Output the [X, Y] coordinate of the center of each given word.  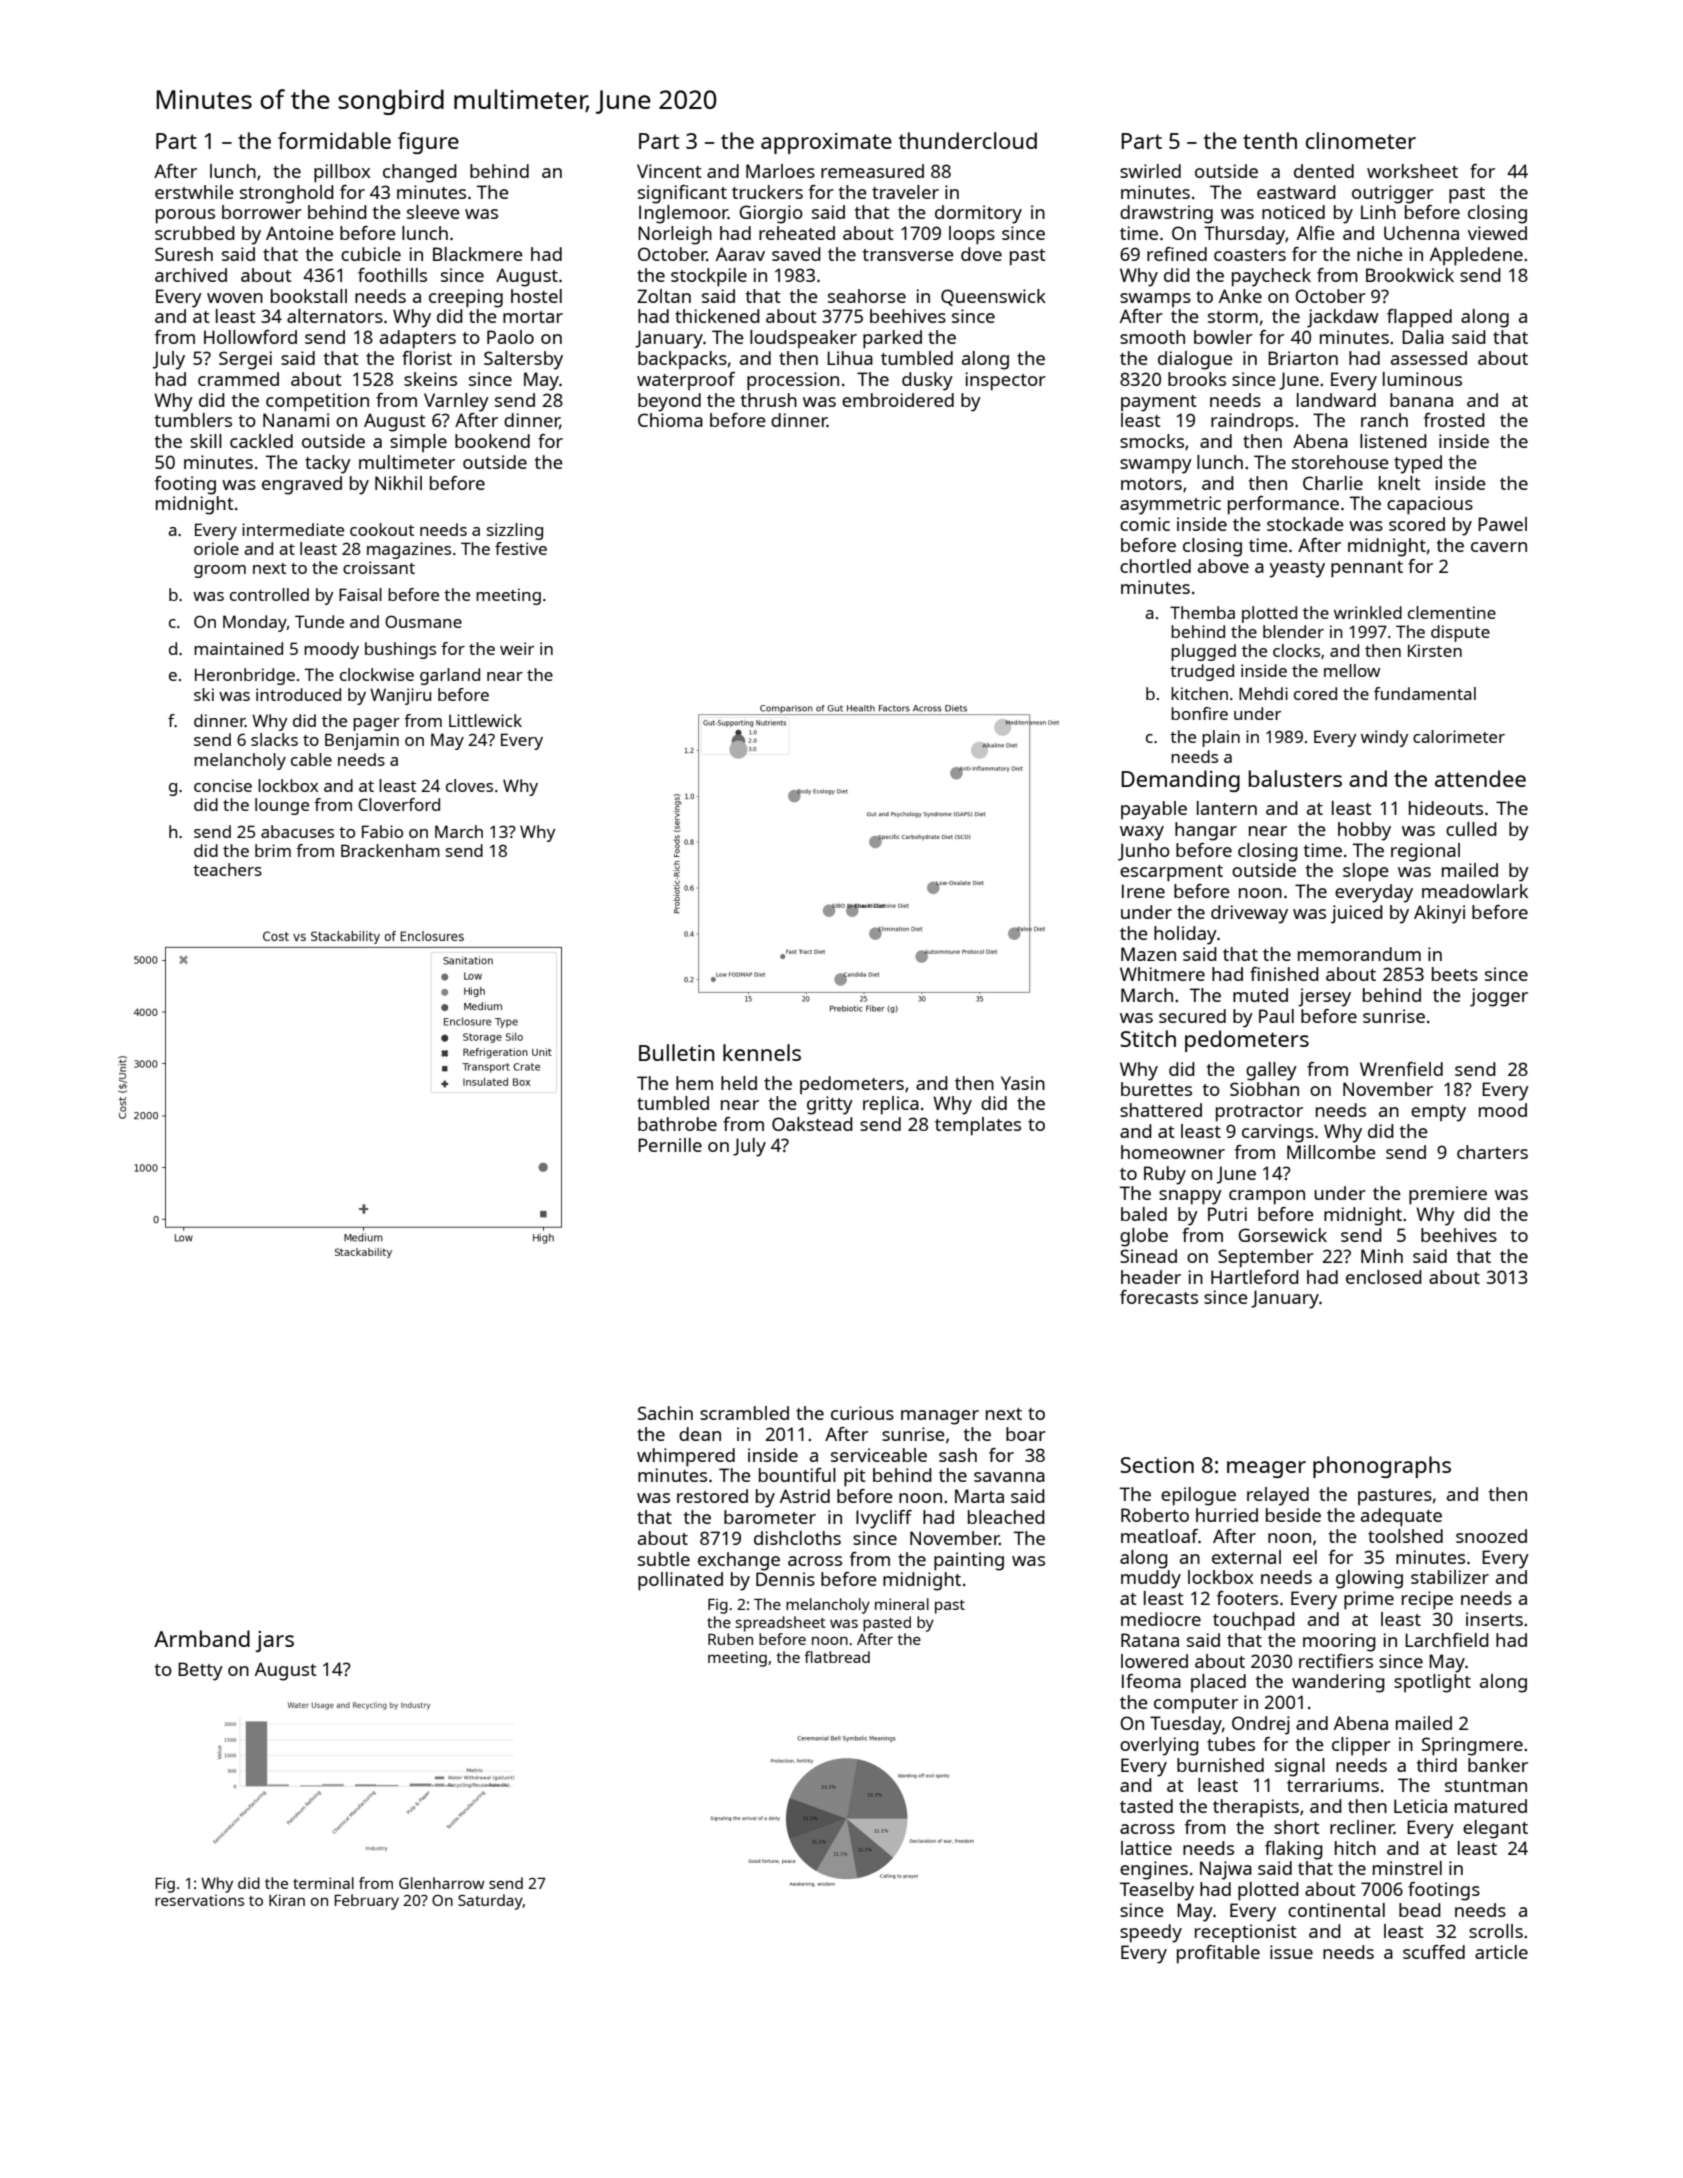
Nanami [296, 420]
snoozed [1491, 1536]
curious [862, 1413]
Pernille [670, 1145]
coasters [1250, 255]
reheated [797, 233]
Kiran [287, 1900]
